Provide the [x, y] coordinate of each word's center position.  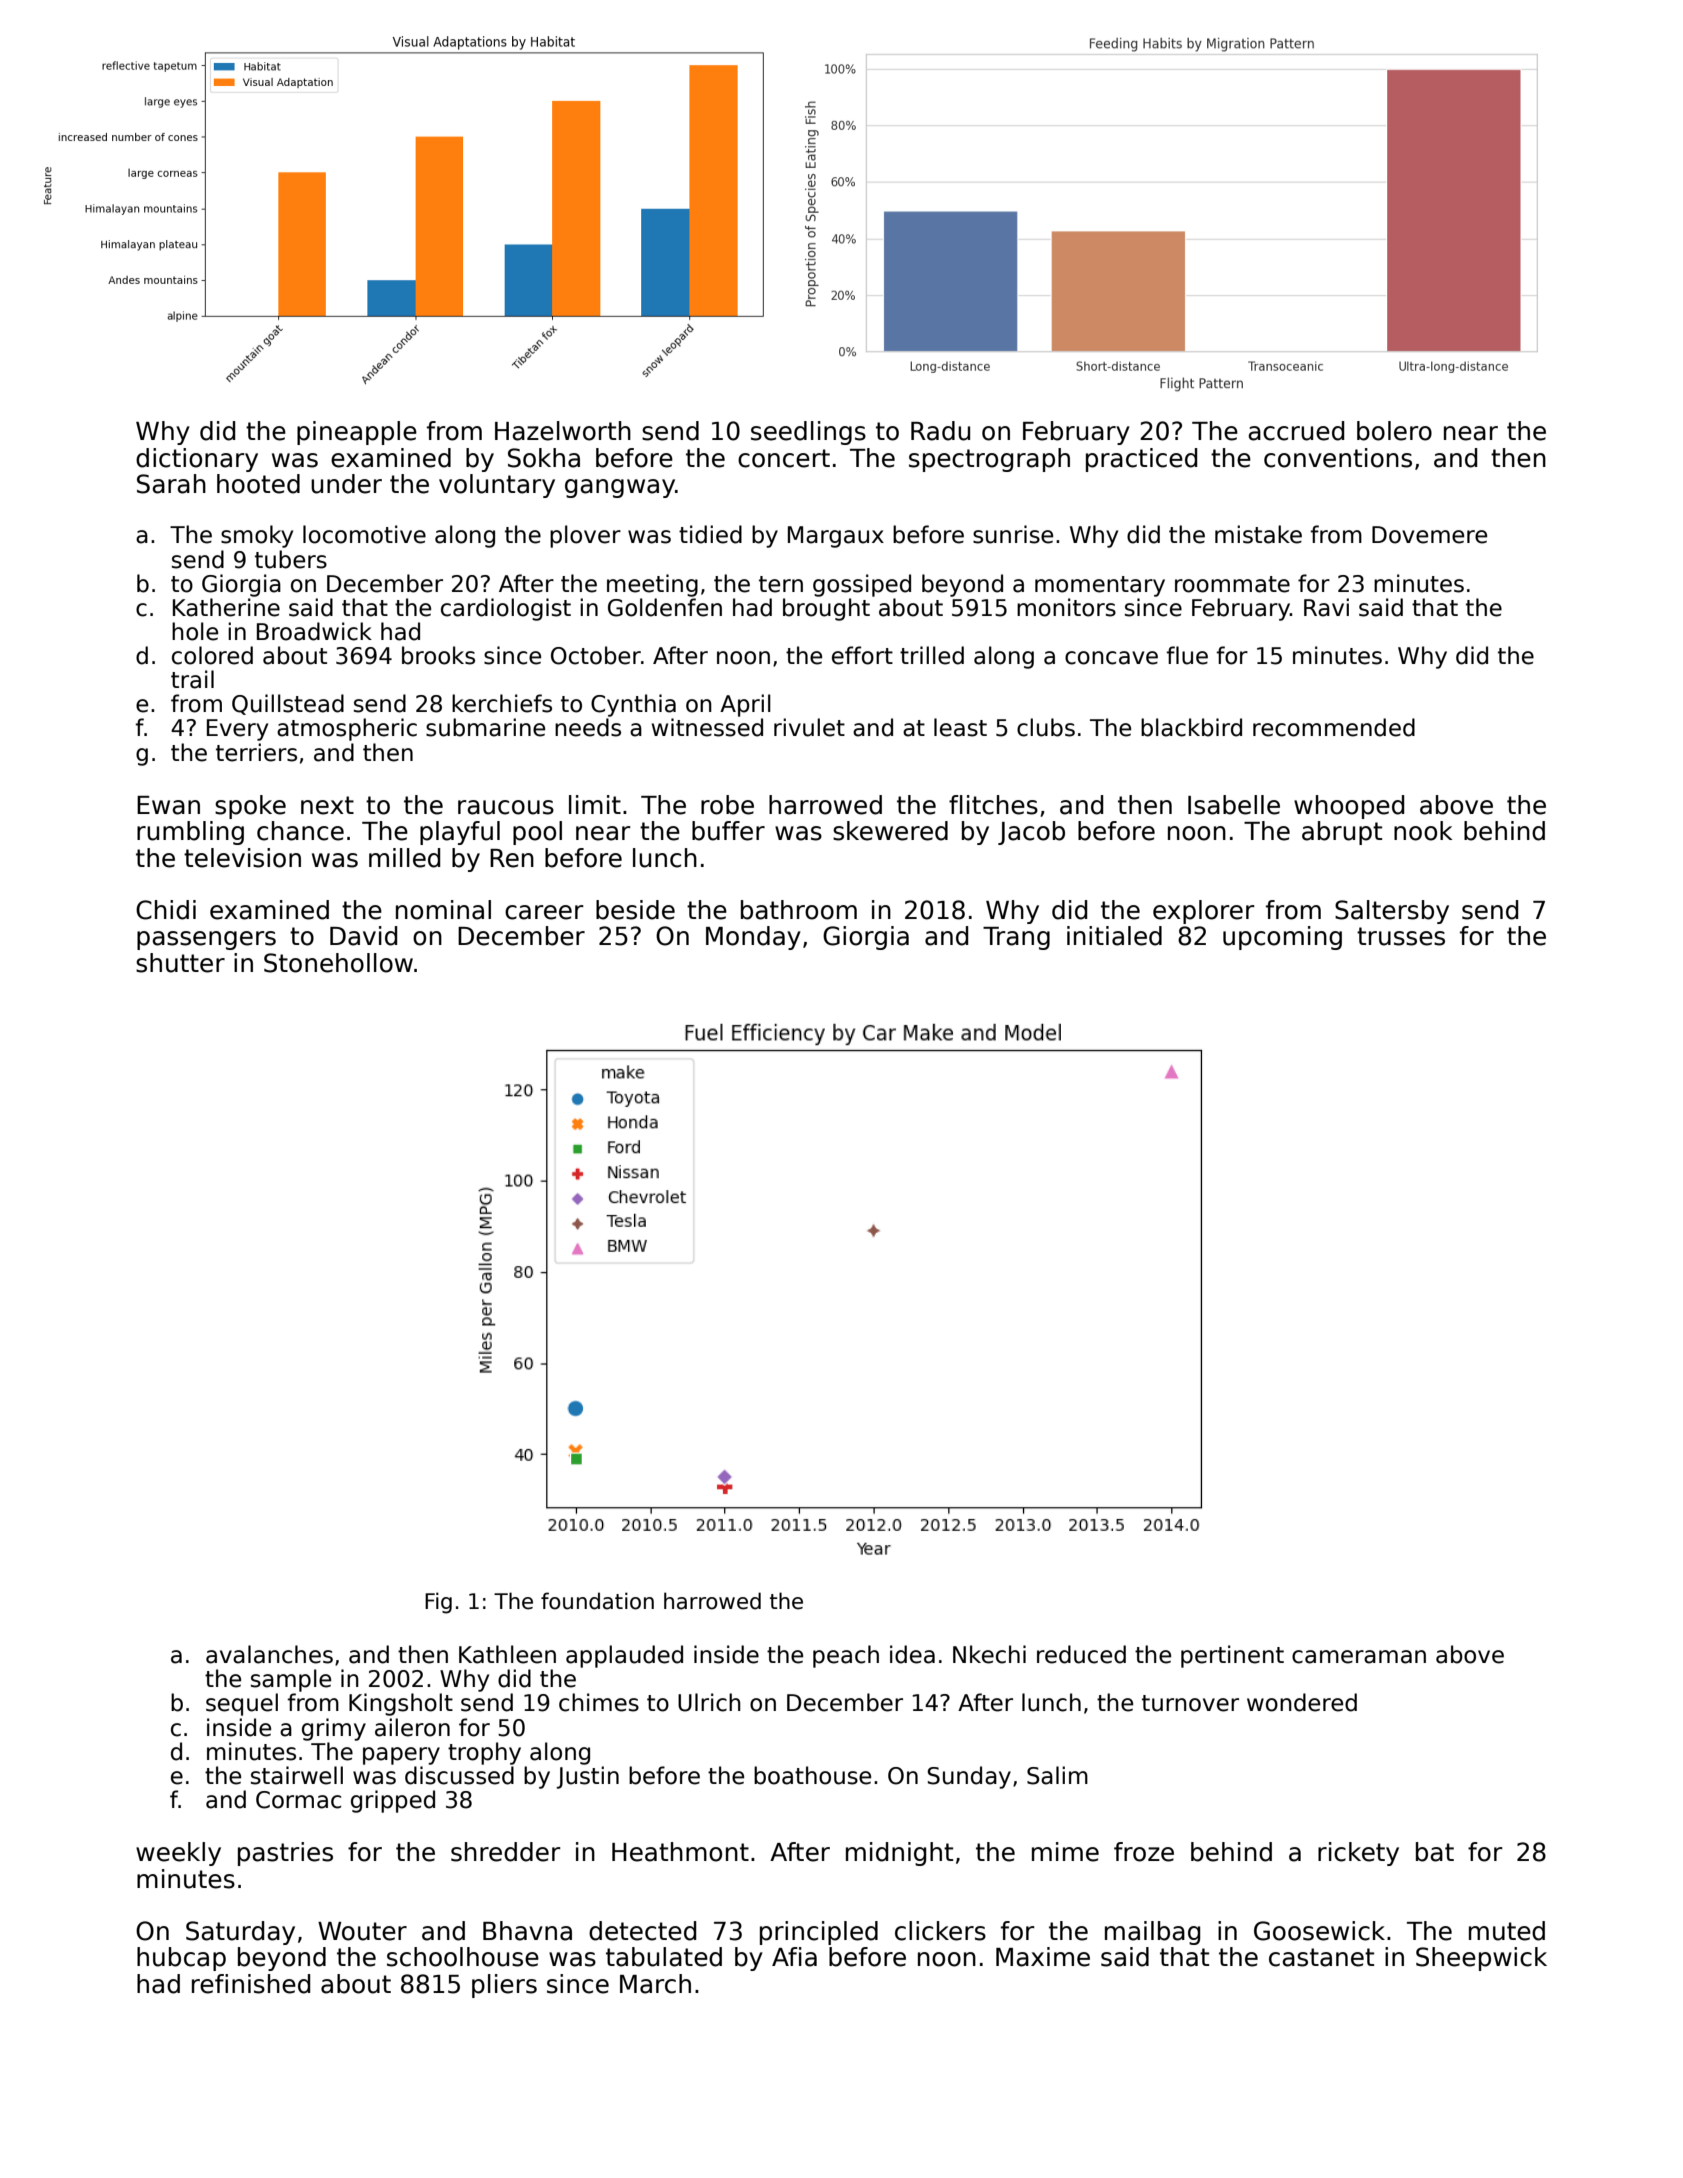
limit [595, 804]
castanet [1321, 1957]
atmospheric [347, 729]
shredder [506, 1852]
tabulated [664, 1957]
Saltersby [1392, 912]
